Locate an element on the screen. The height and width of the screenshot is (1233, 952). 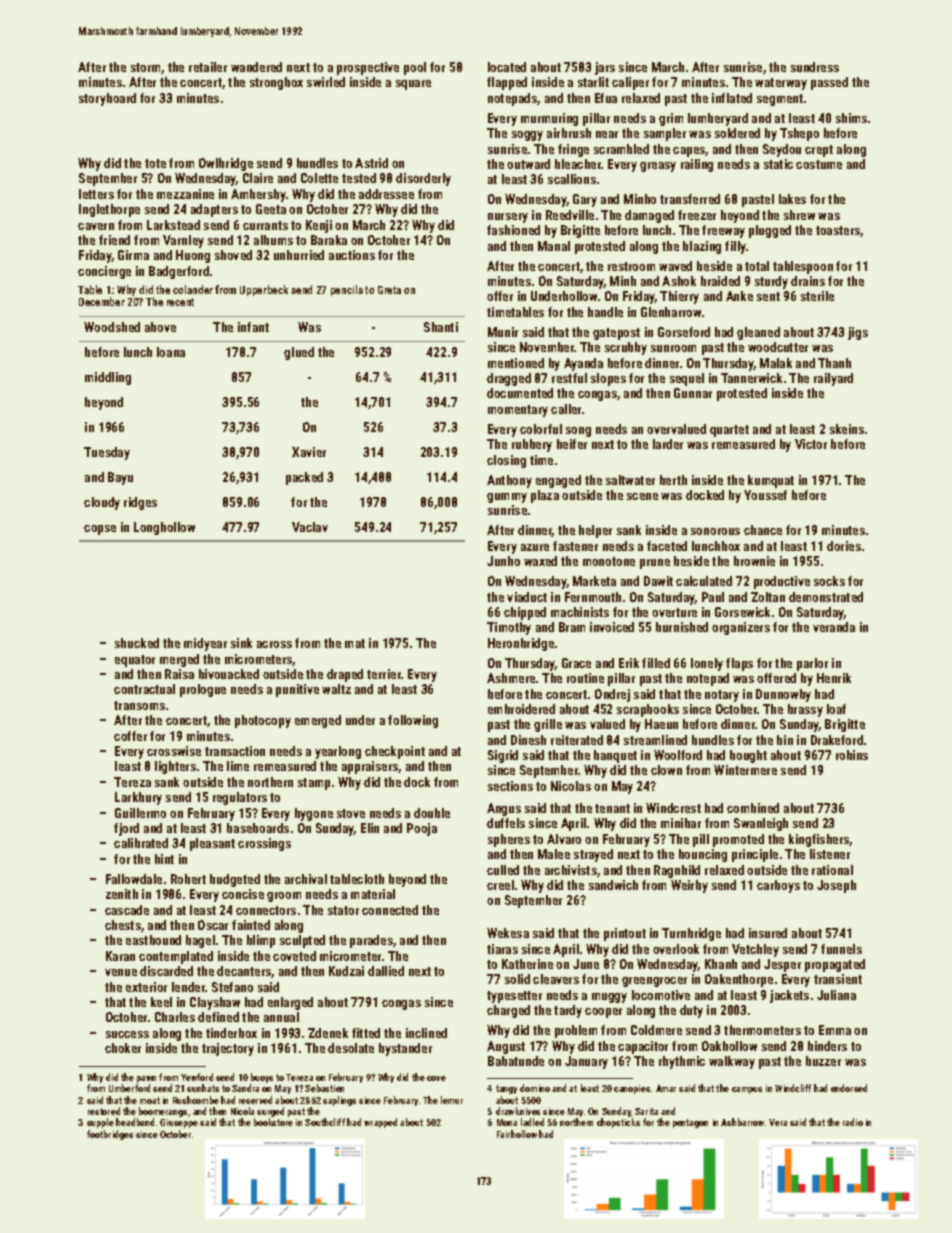
storm is located at coordinates (145, 67).
